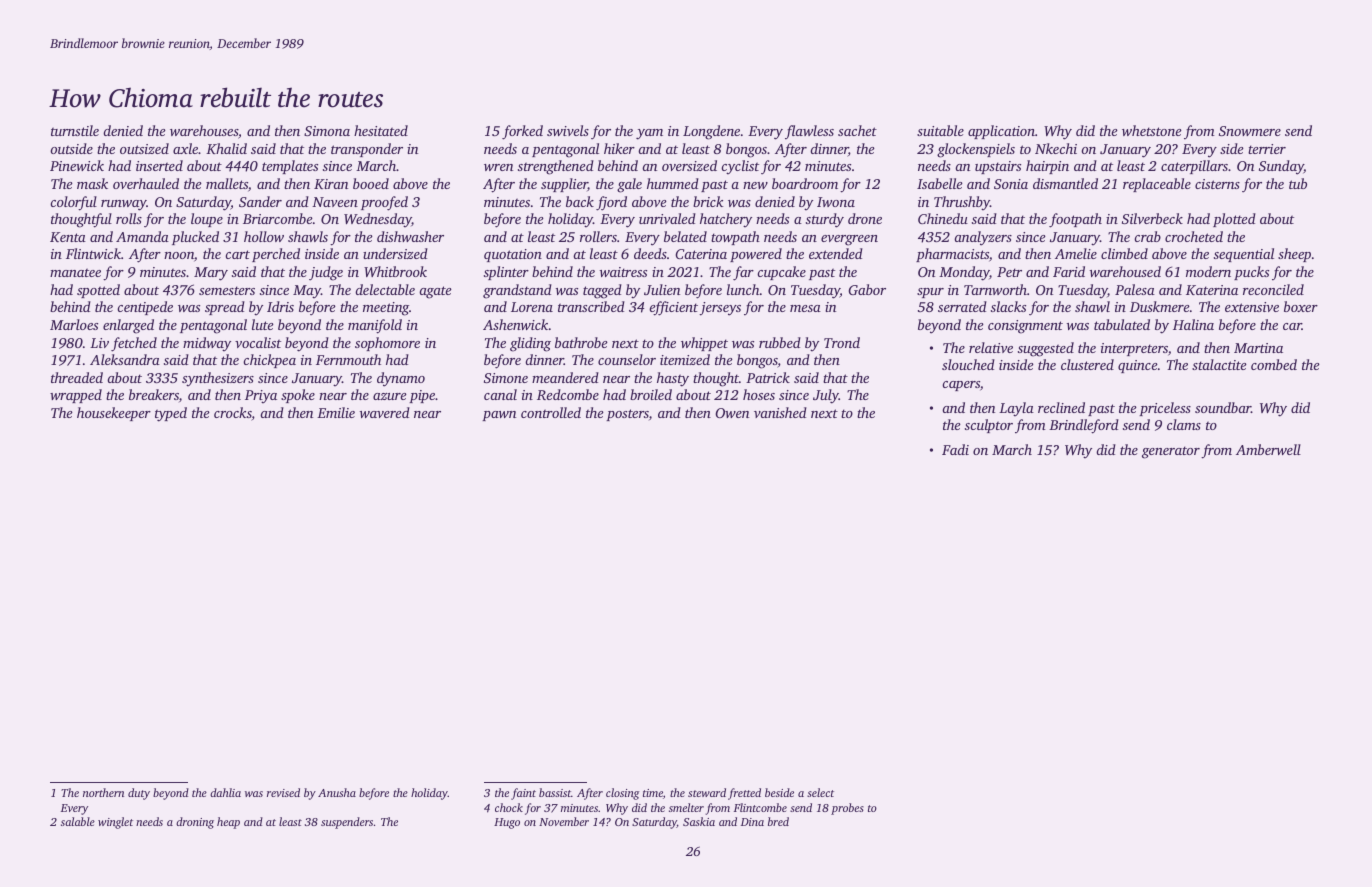 This screenshot has height=887, width=1372. I want to click on meeting, so click(386, 309).
